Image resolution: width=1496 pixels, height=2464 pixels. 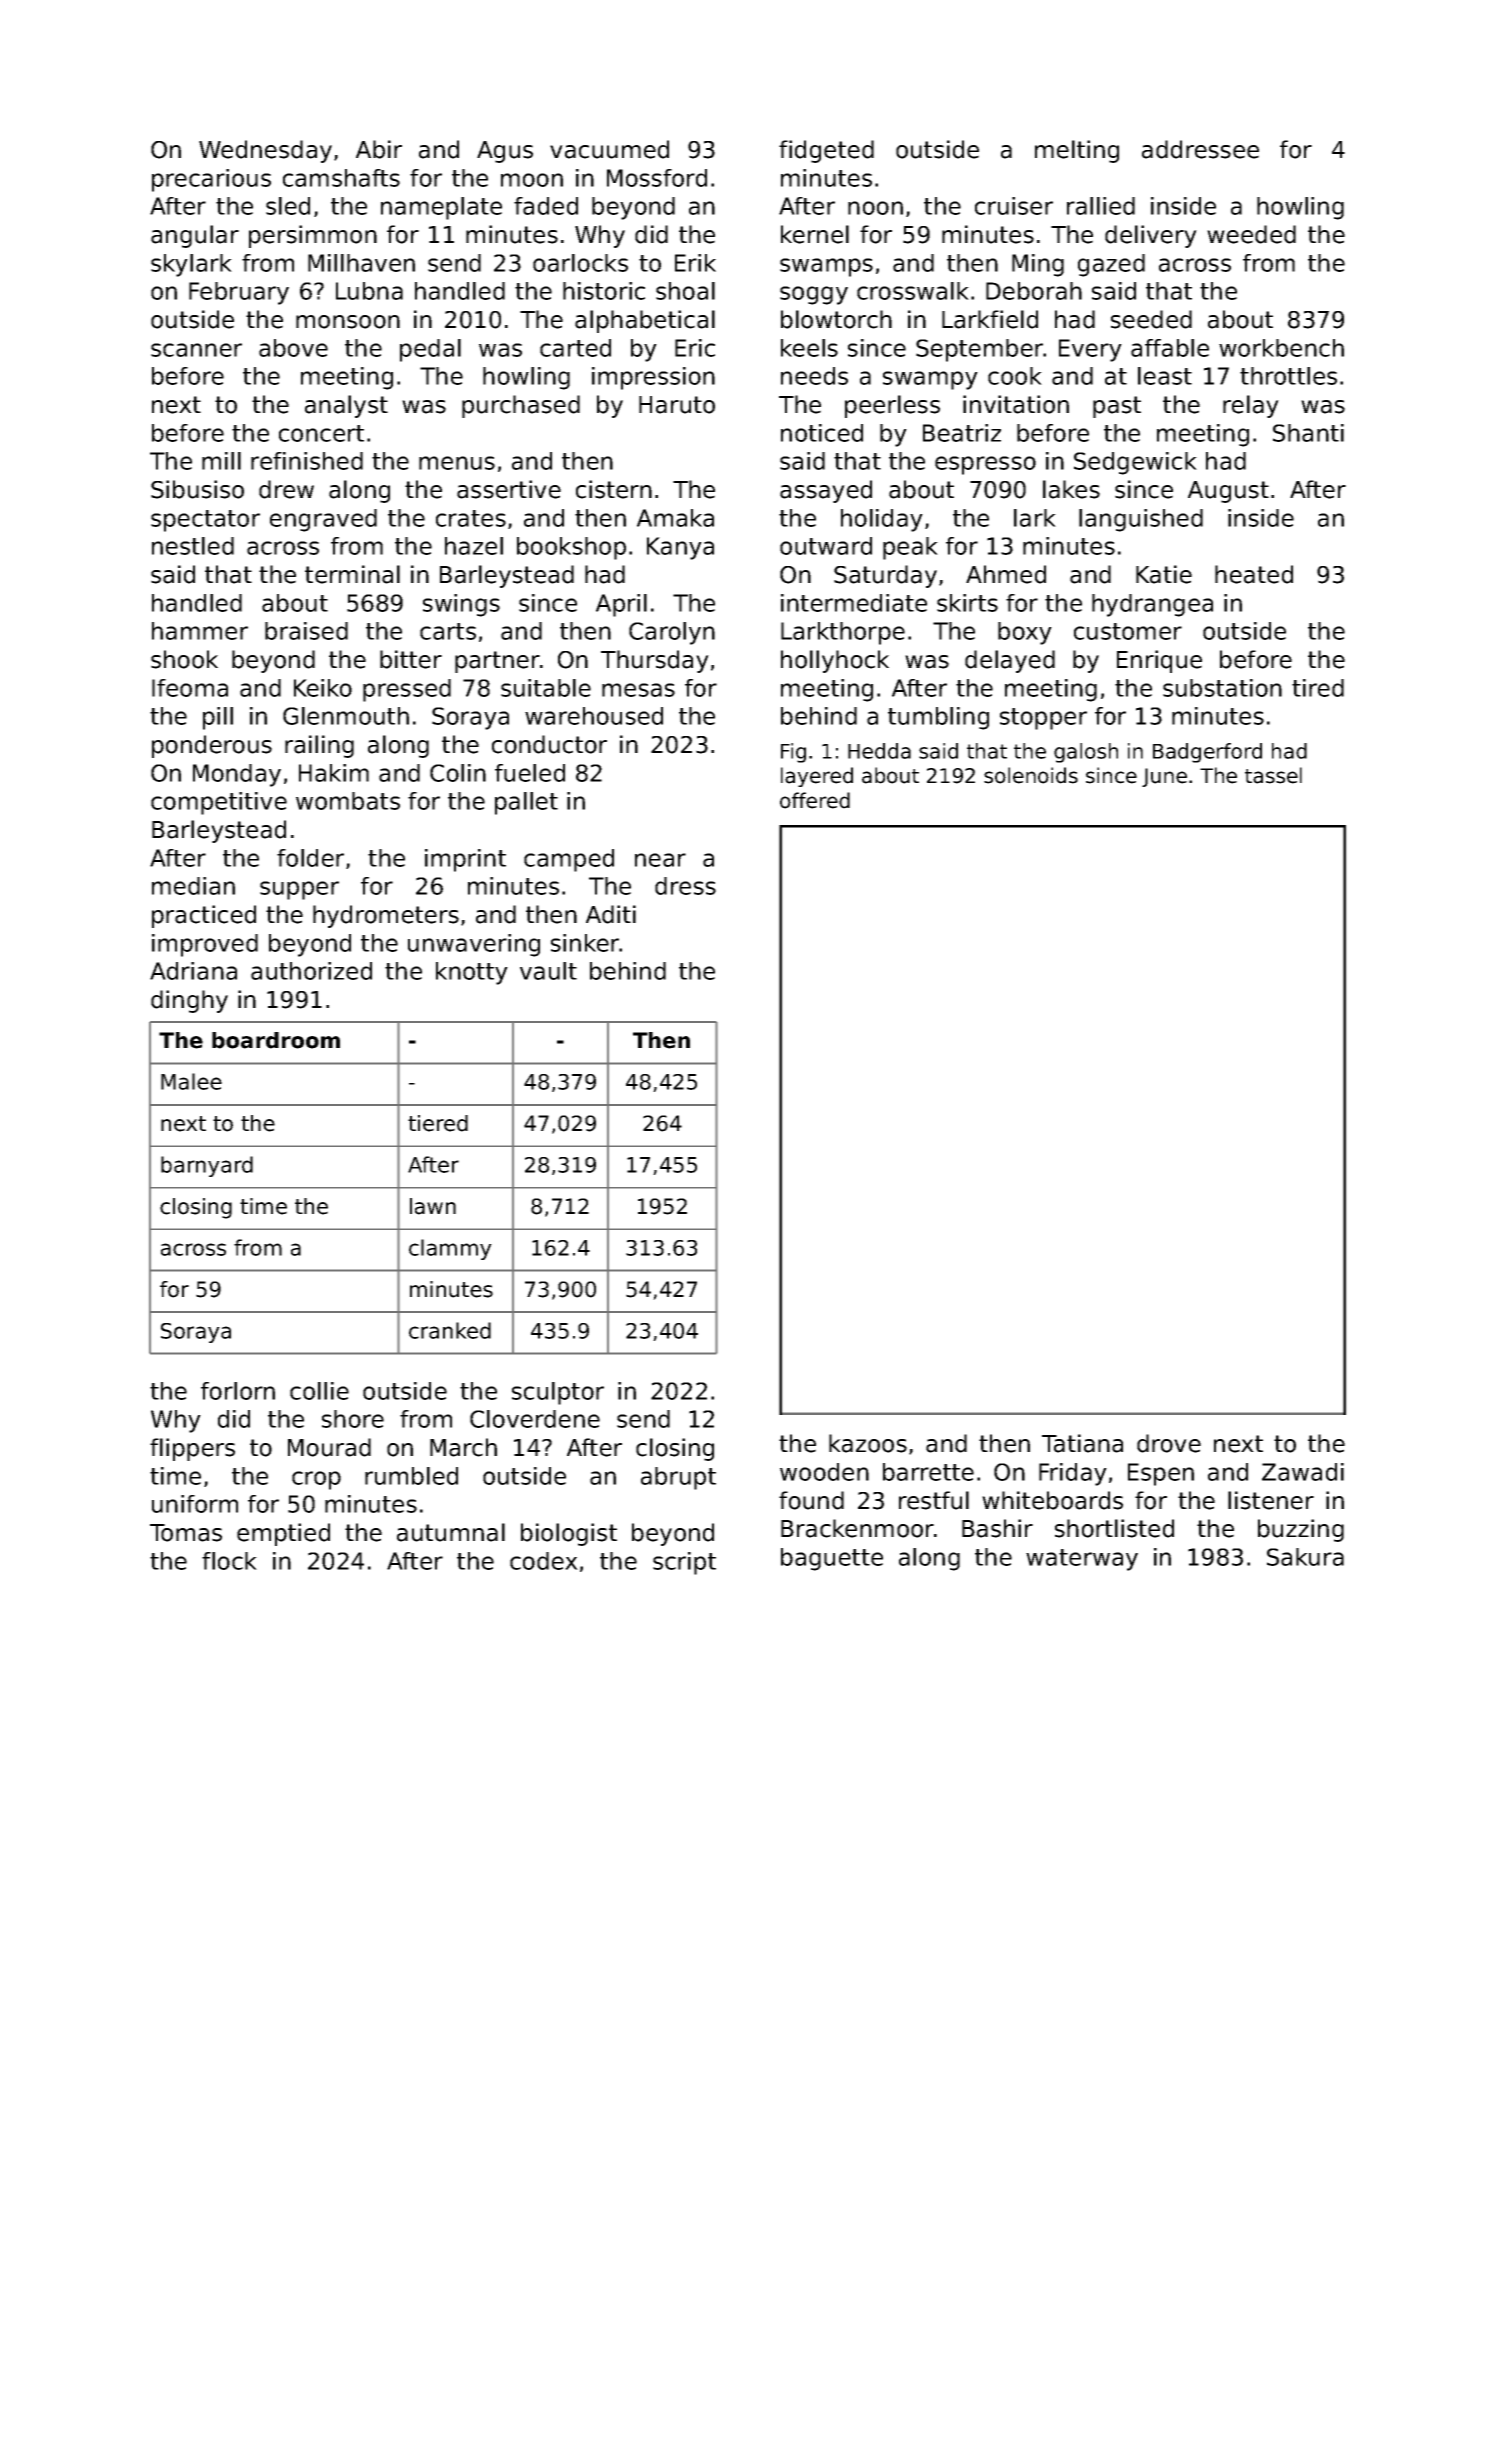 I want to click on melting, so click(x=1077, y=151).
